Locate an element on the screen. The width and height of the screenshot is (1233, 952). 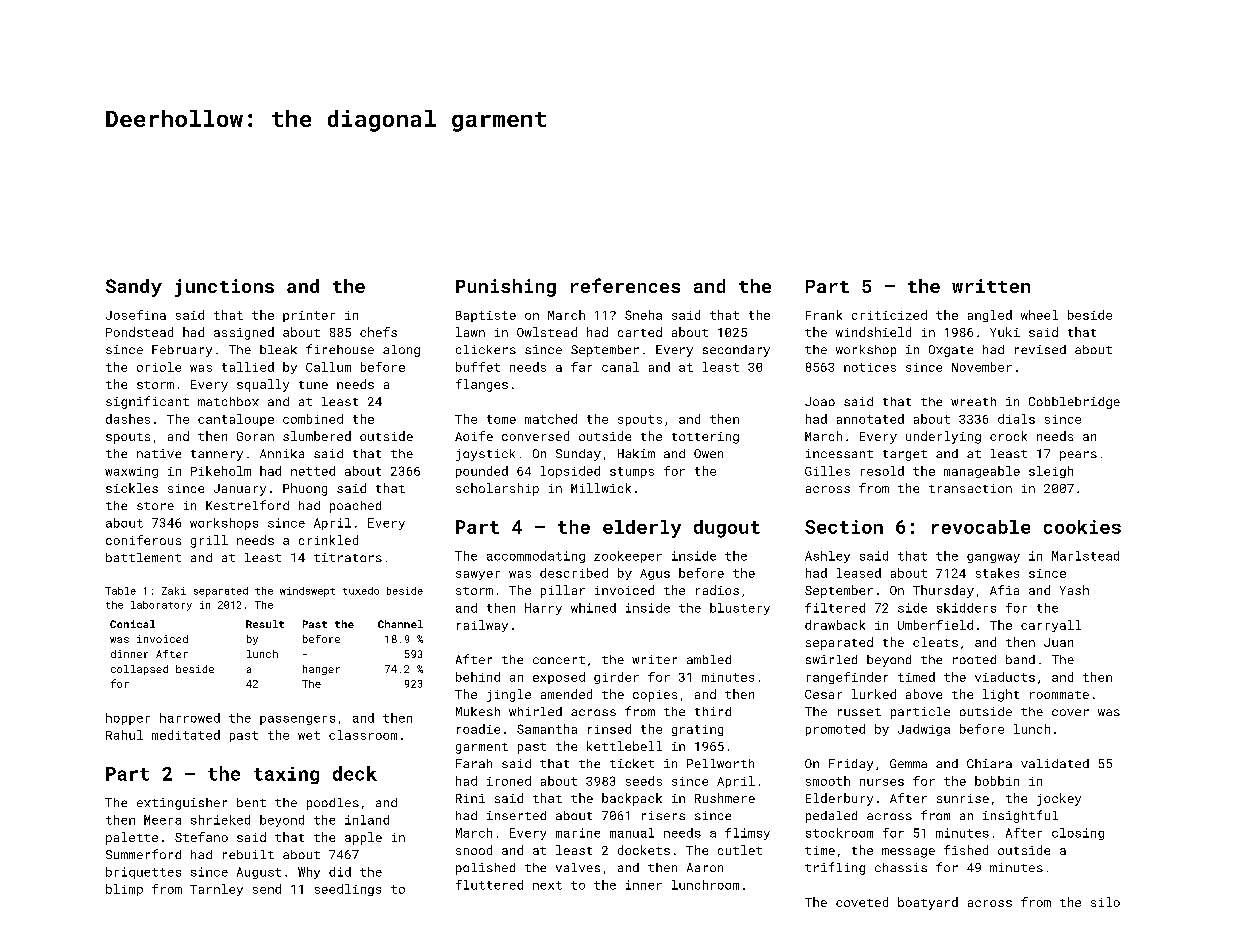
rebuilt is located at coordinates (248, 854).
